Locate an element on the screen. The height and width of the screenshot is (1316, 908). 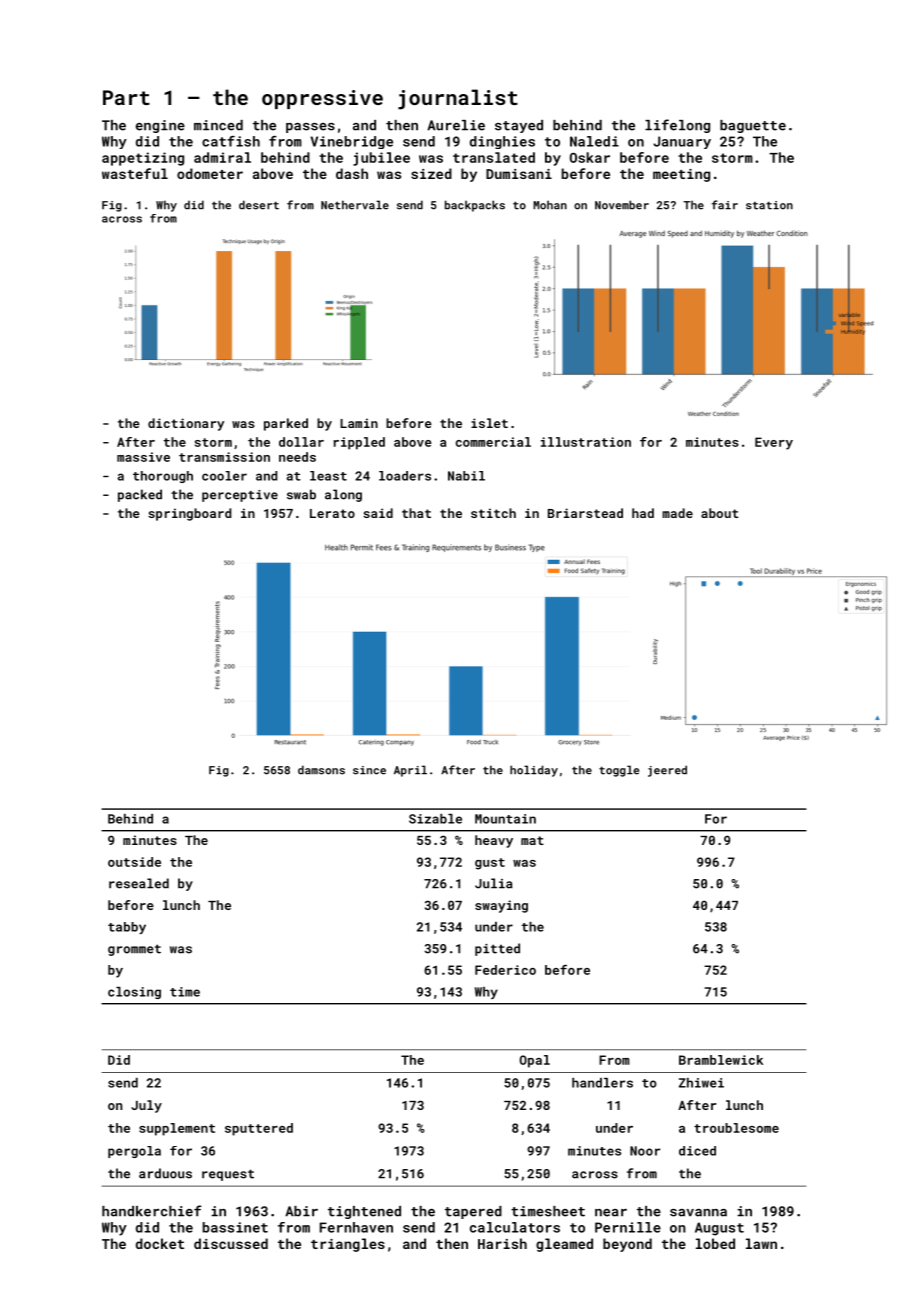
translated is located at coordinates (494, 157).
